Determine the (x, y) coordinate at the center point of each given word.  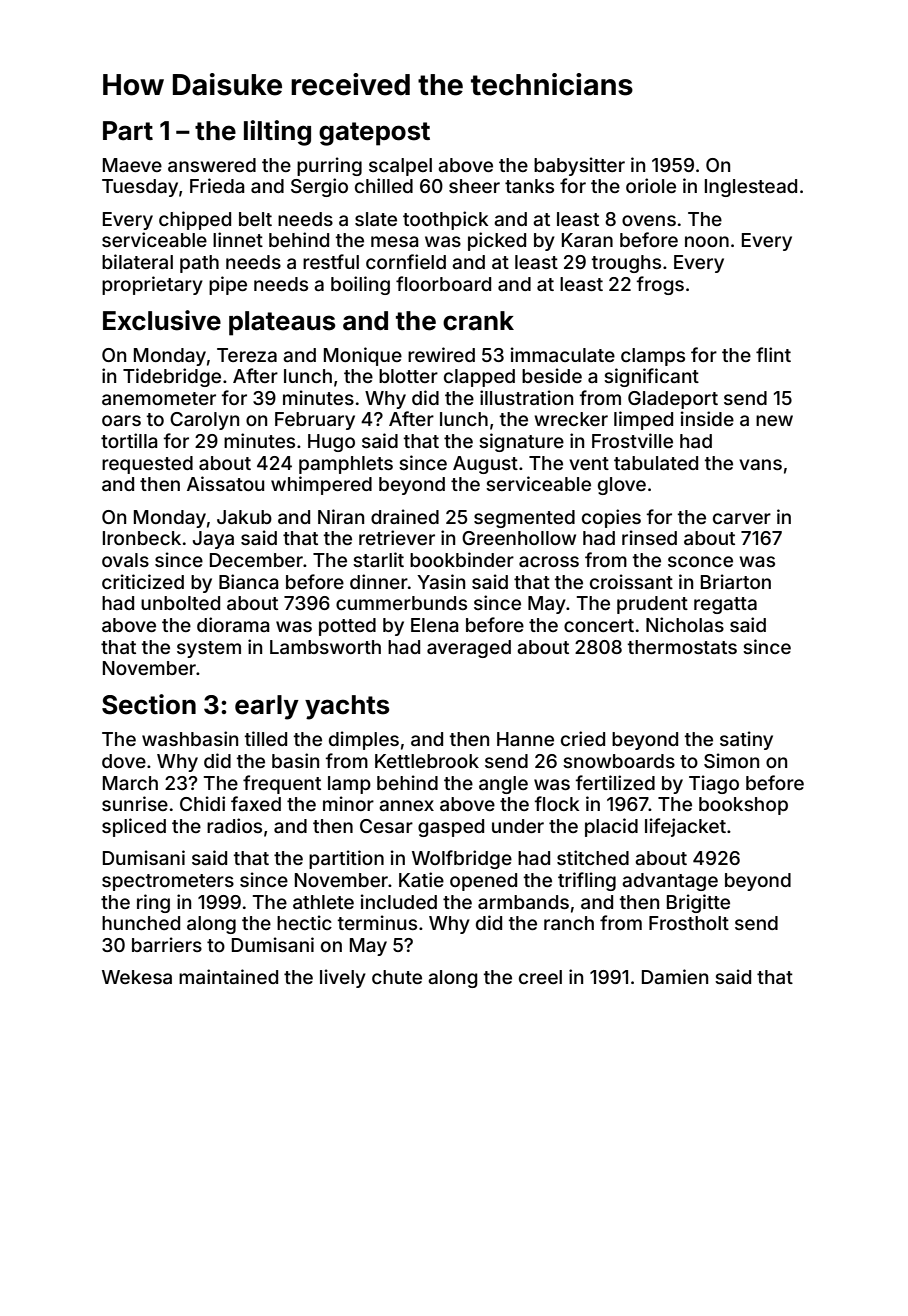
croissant (631, 581)
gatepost (374, 134)
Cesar (386, 826)
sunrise (135, 803)
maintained (228, 976)
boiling (360, 285)
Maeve (132, 165)
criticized (143, 581)
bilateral (137, 261)
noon (707, 241)
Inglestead (751, 188)
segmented (524, 519)
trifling (587, 881)
